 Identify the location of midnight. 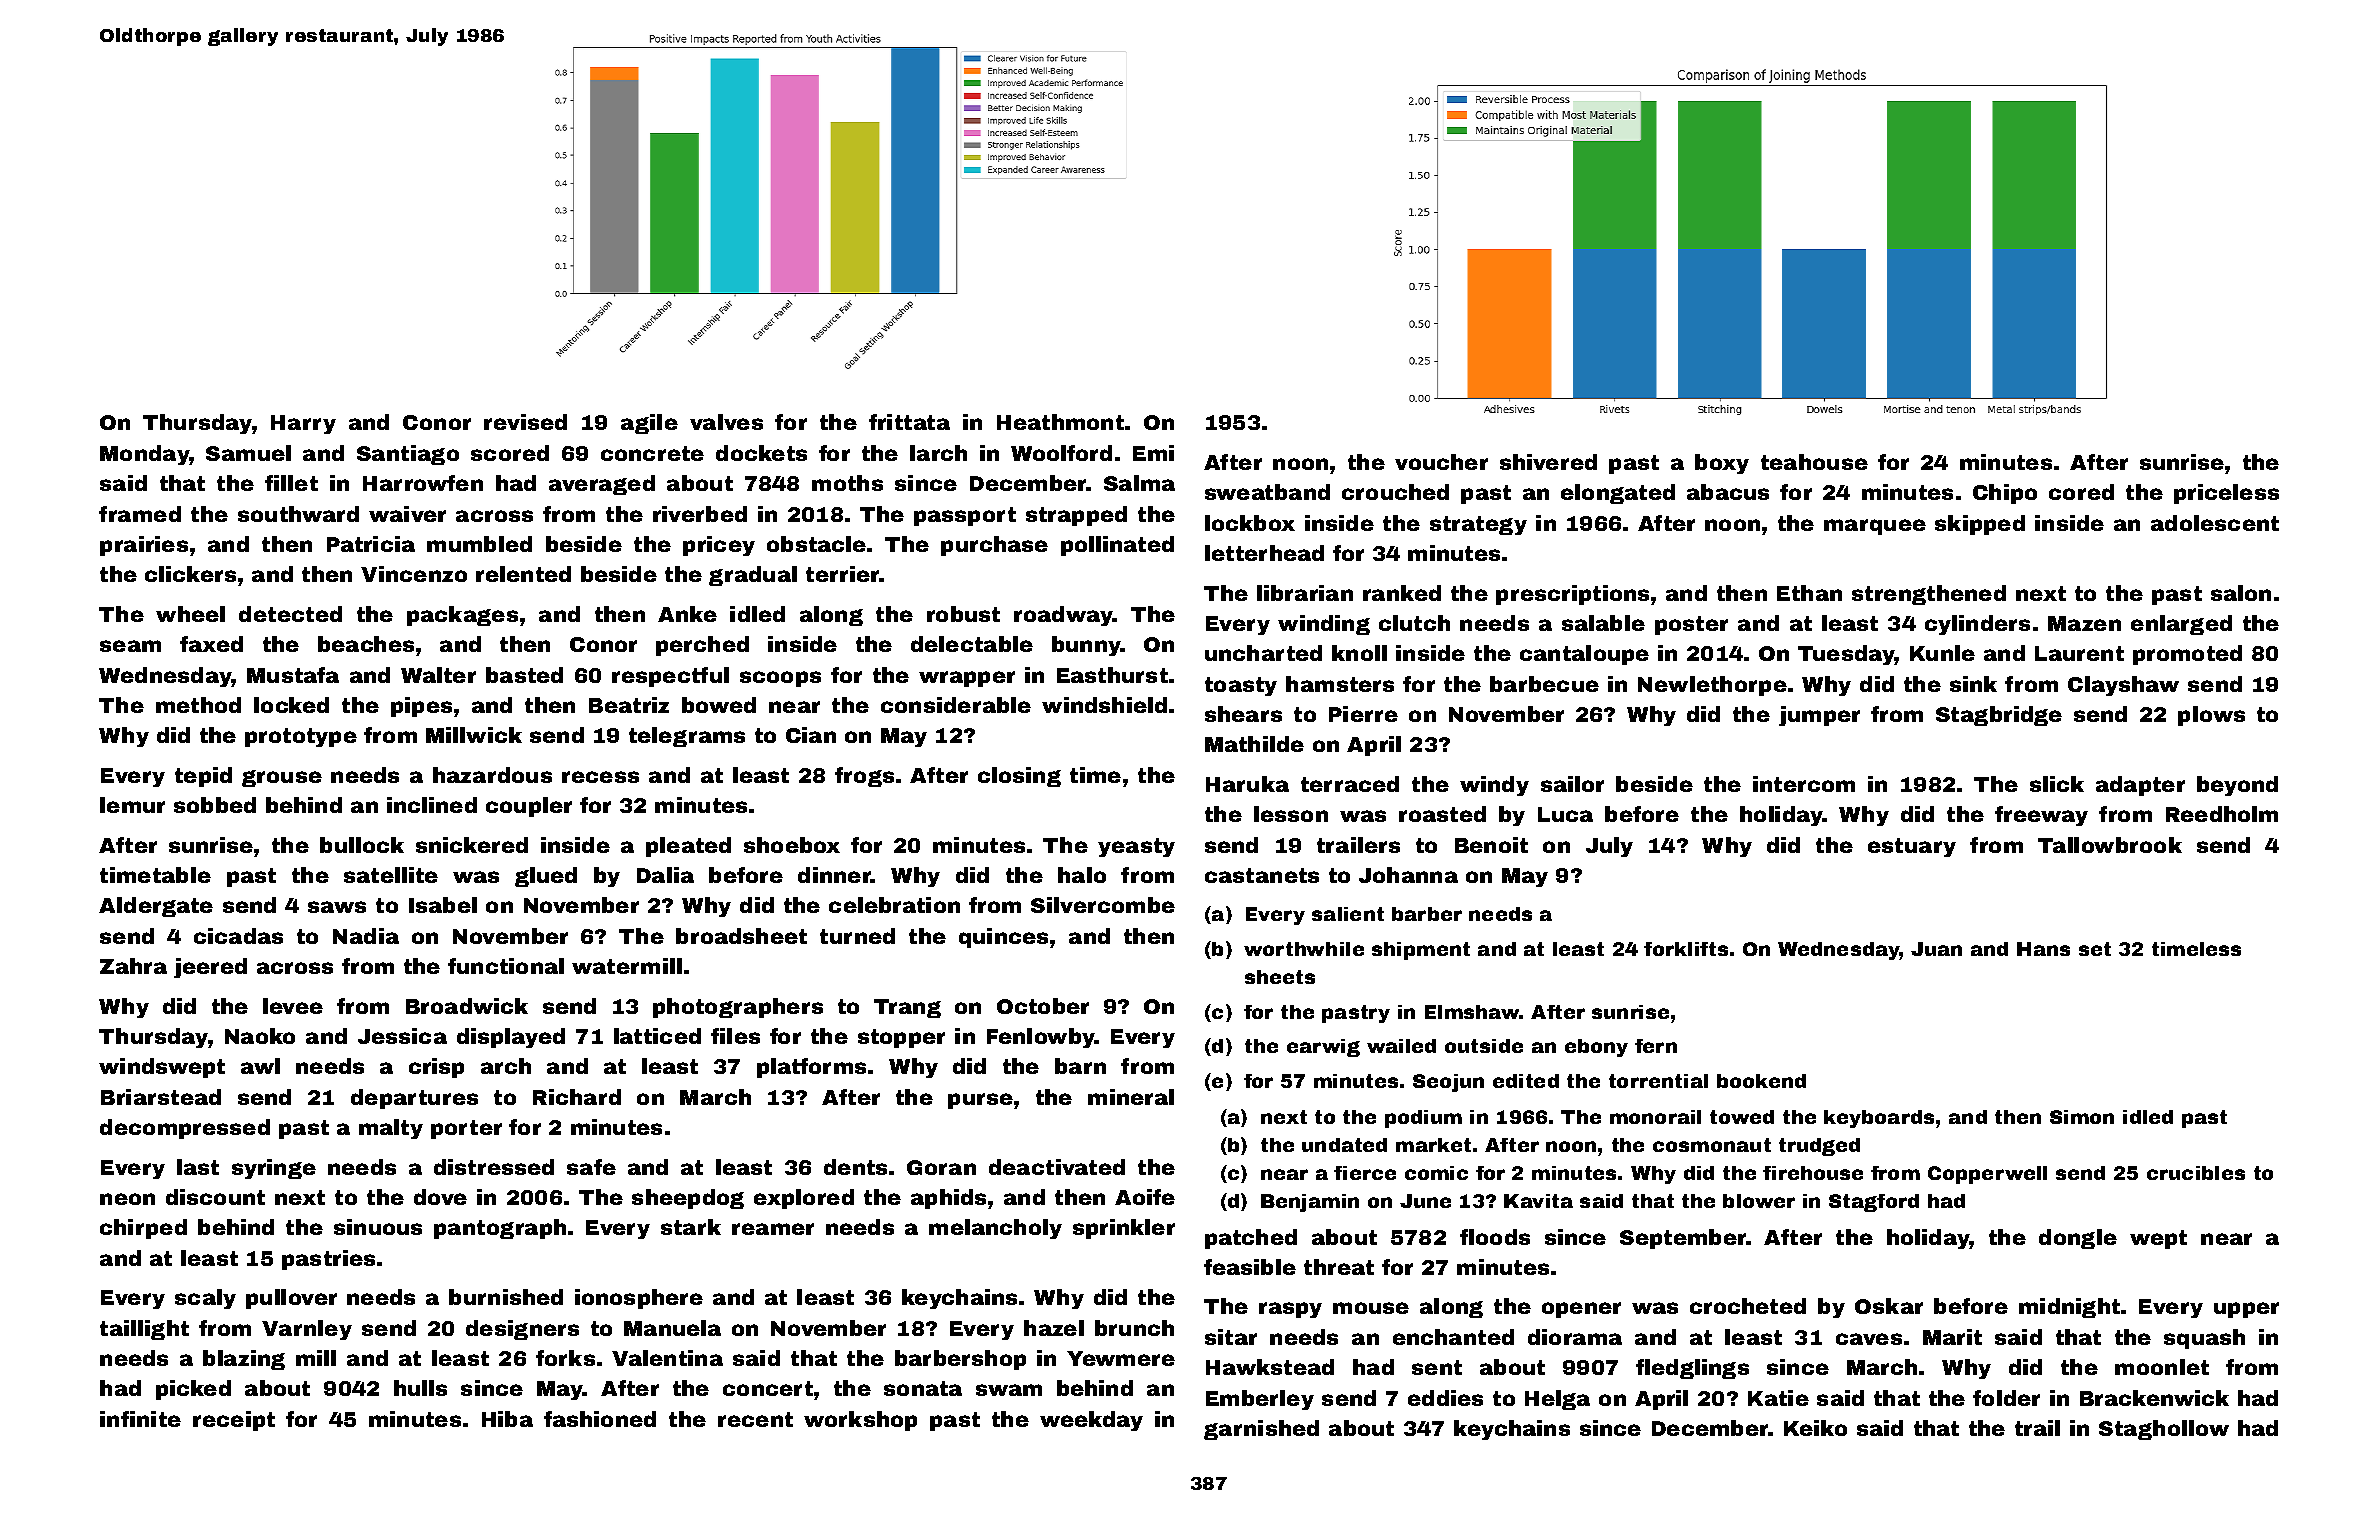
(2069, 1308).
